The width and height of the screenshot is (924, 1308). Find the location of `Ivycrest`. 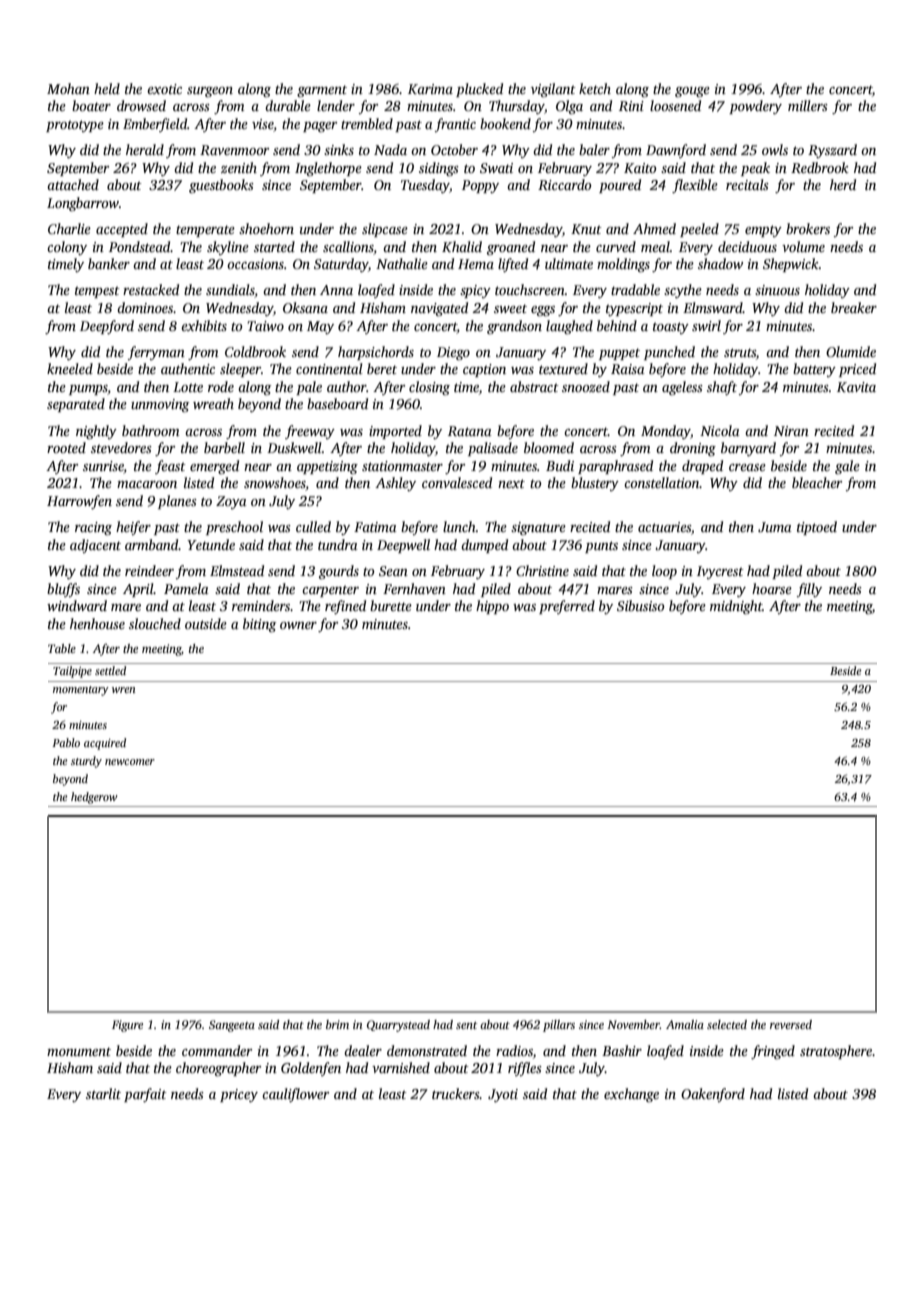

Ivycrest is located at coordinates (720, 572).
